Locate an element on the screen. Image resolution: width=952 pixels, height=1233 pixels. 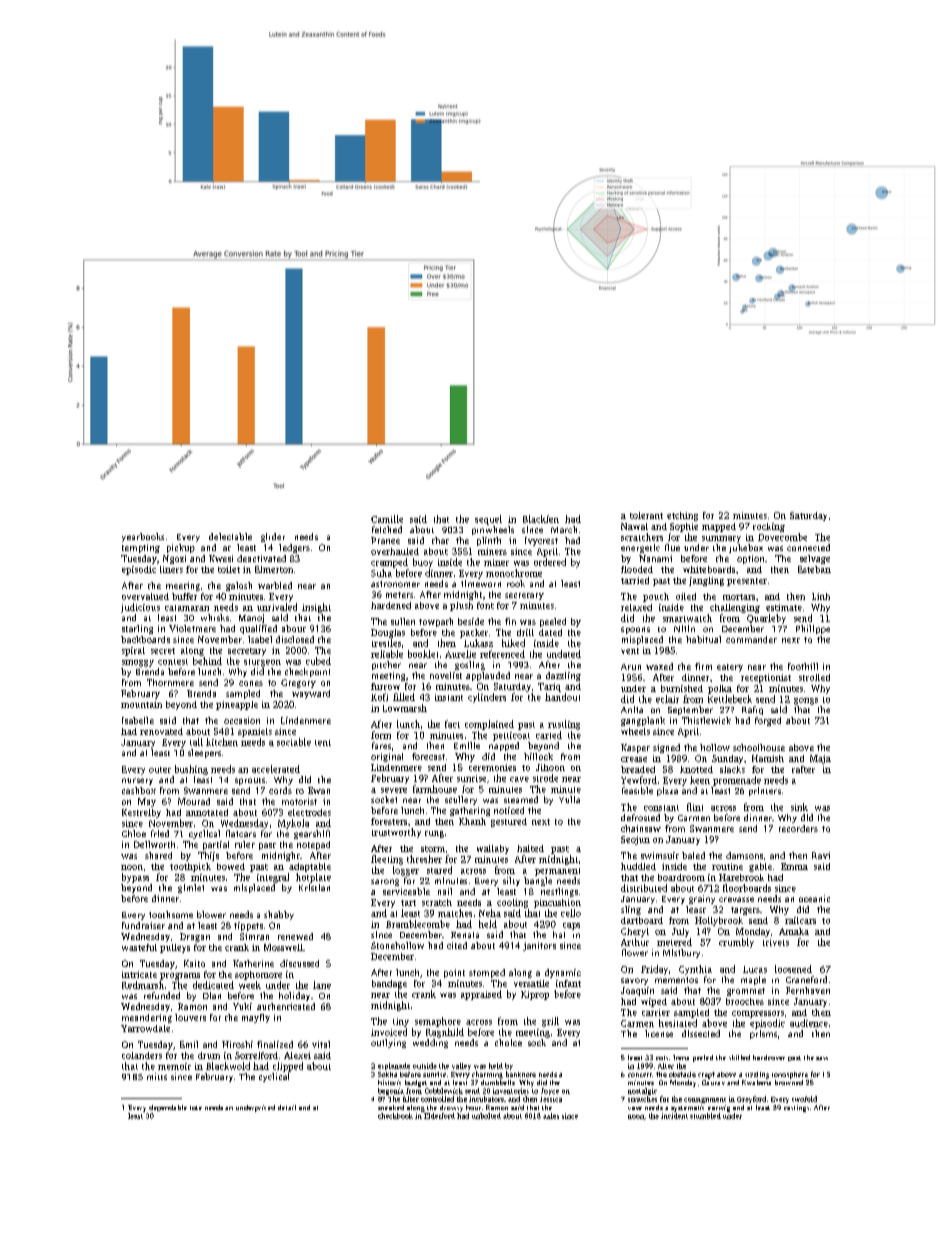
instant is located at coordinates (449, 697).
